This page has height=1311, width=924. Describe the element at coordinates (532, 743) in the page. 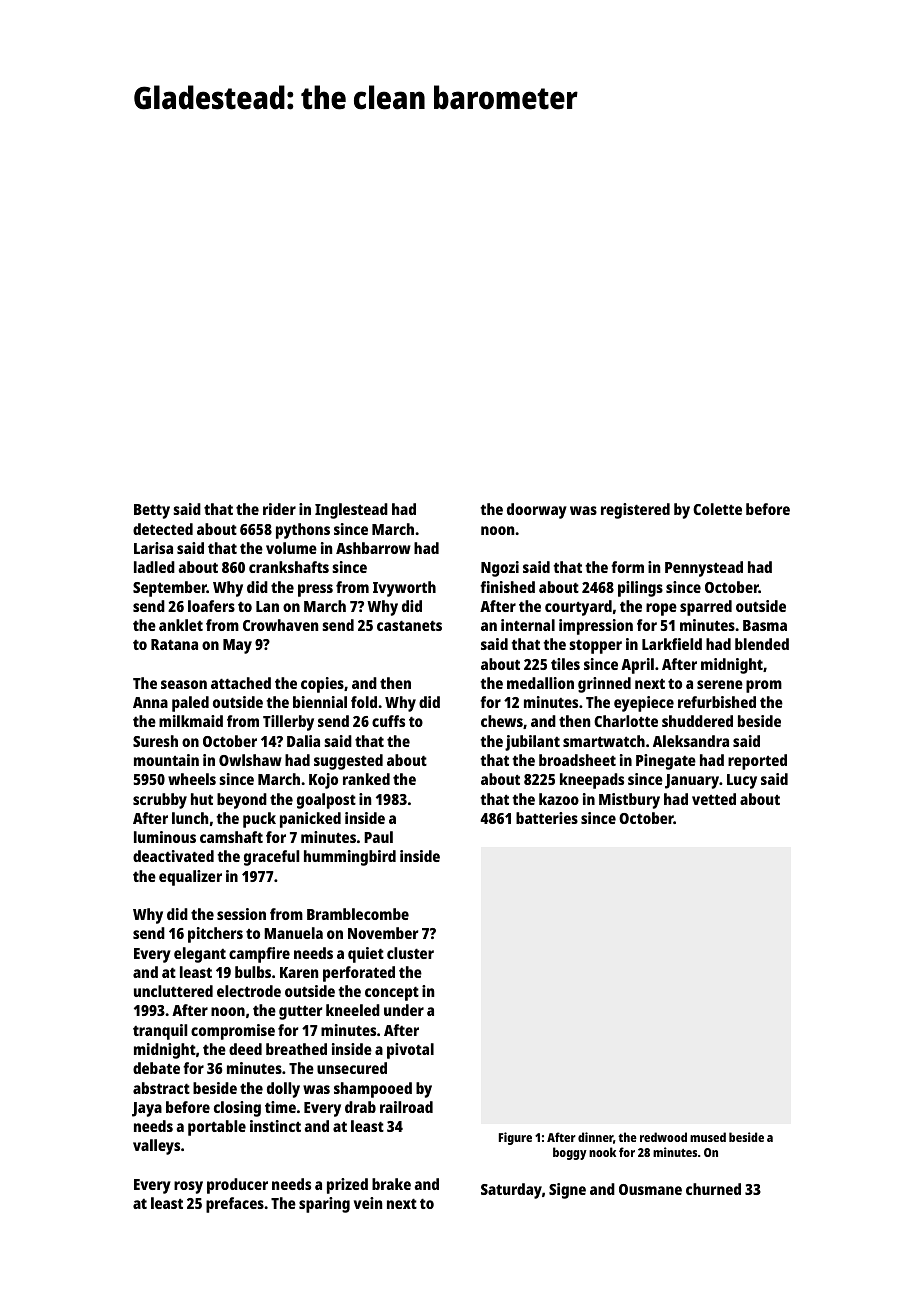

I see `jubilant` at that location.
